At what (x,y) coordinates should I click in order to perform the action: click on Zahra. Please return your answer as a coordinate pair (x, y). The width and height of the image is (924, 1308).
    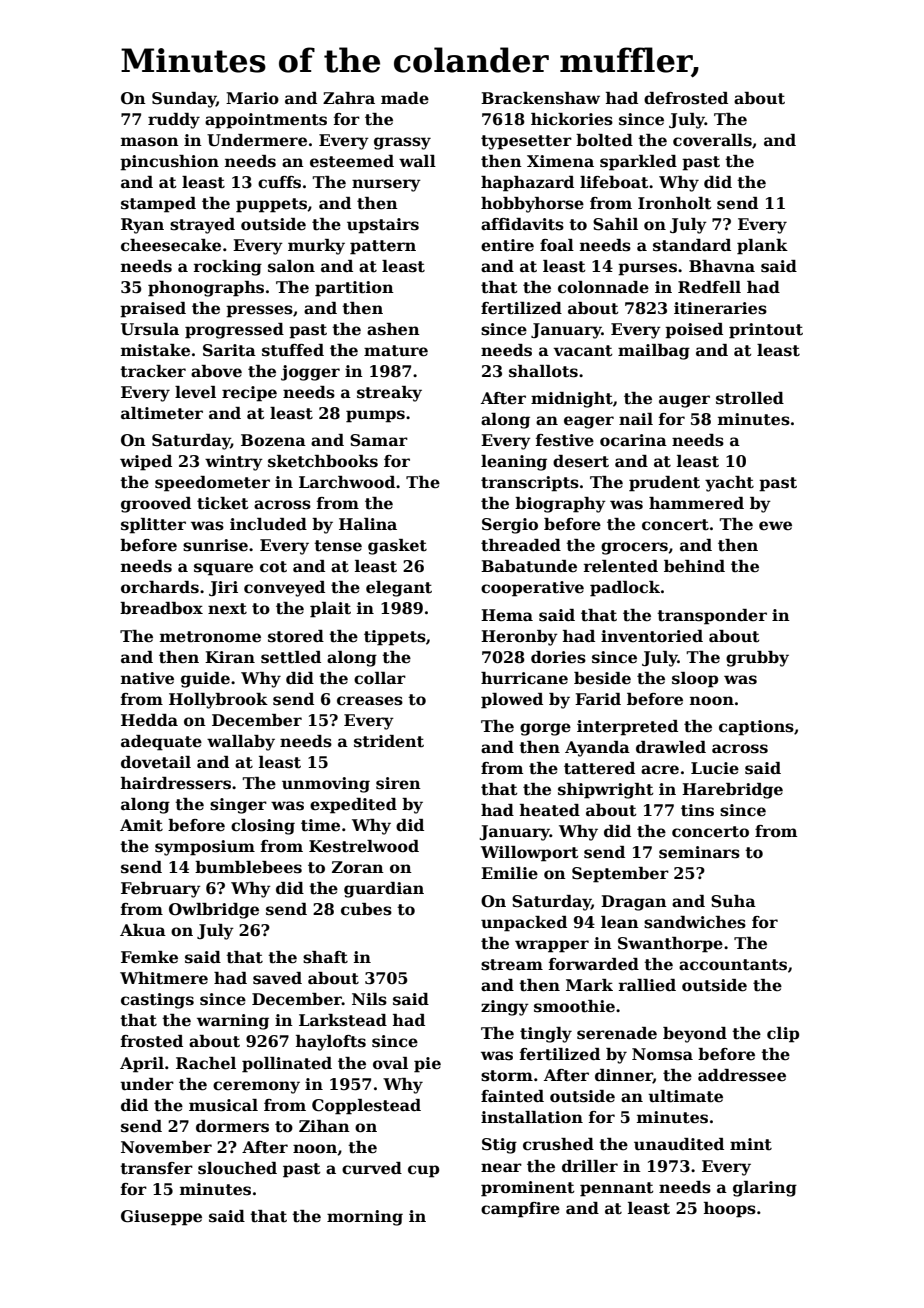
    Looking at the image, I should click on (349, 98).
